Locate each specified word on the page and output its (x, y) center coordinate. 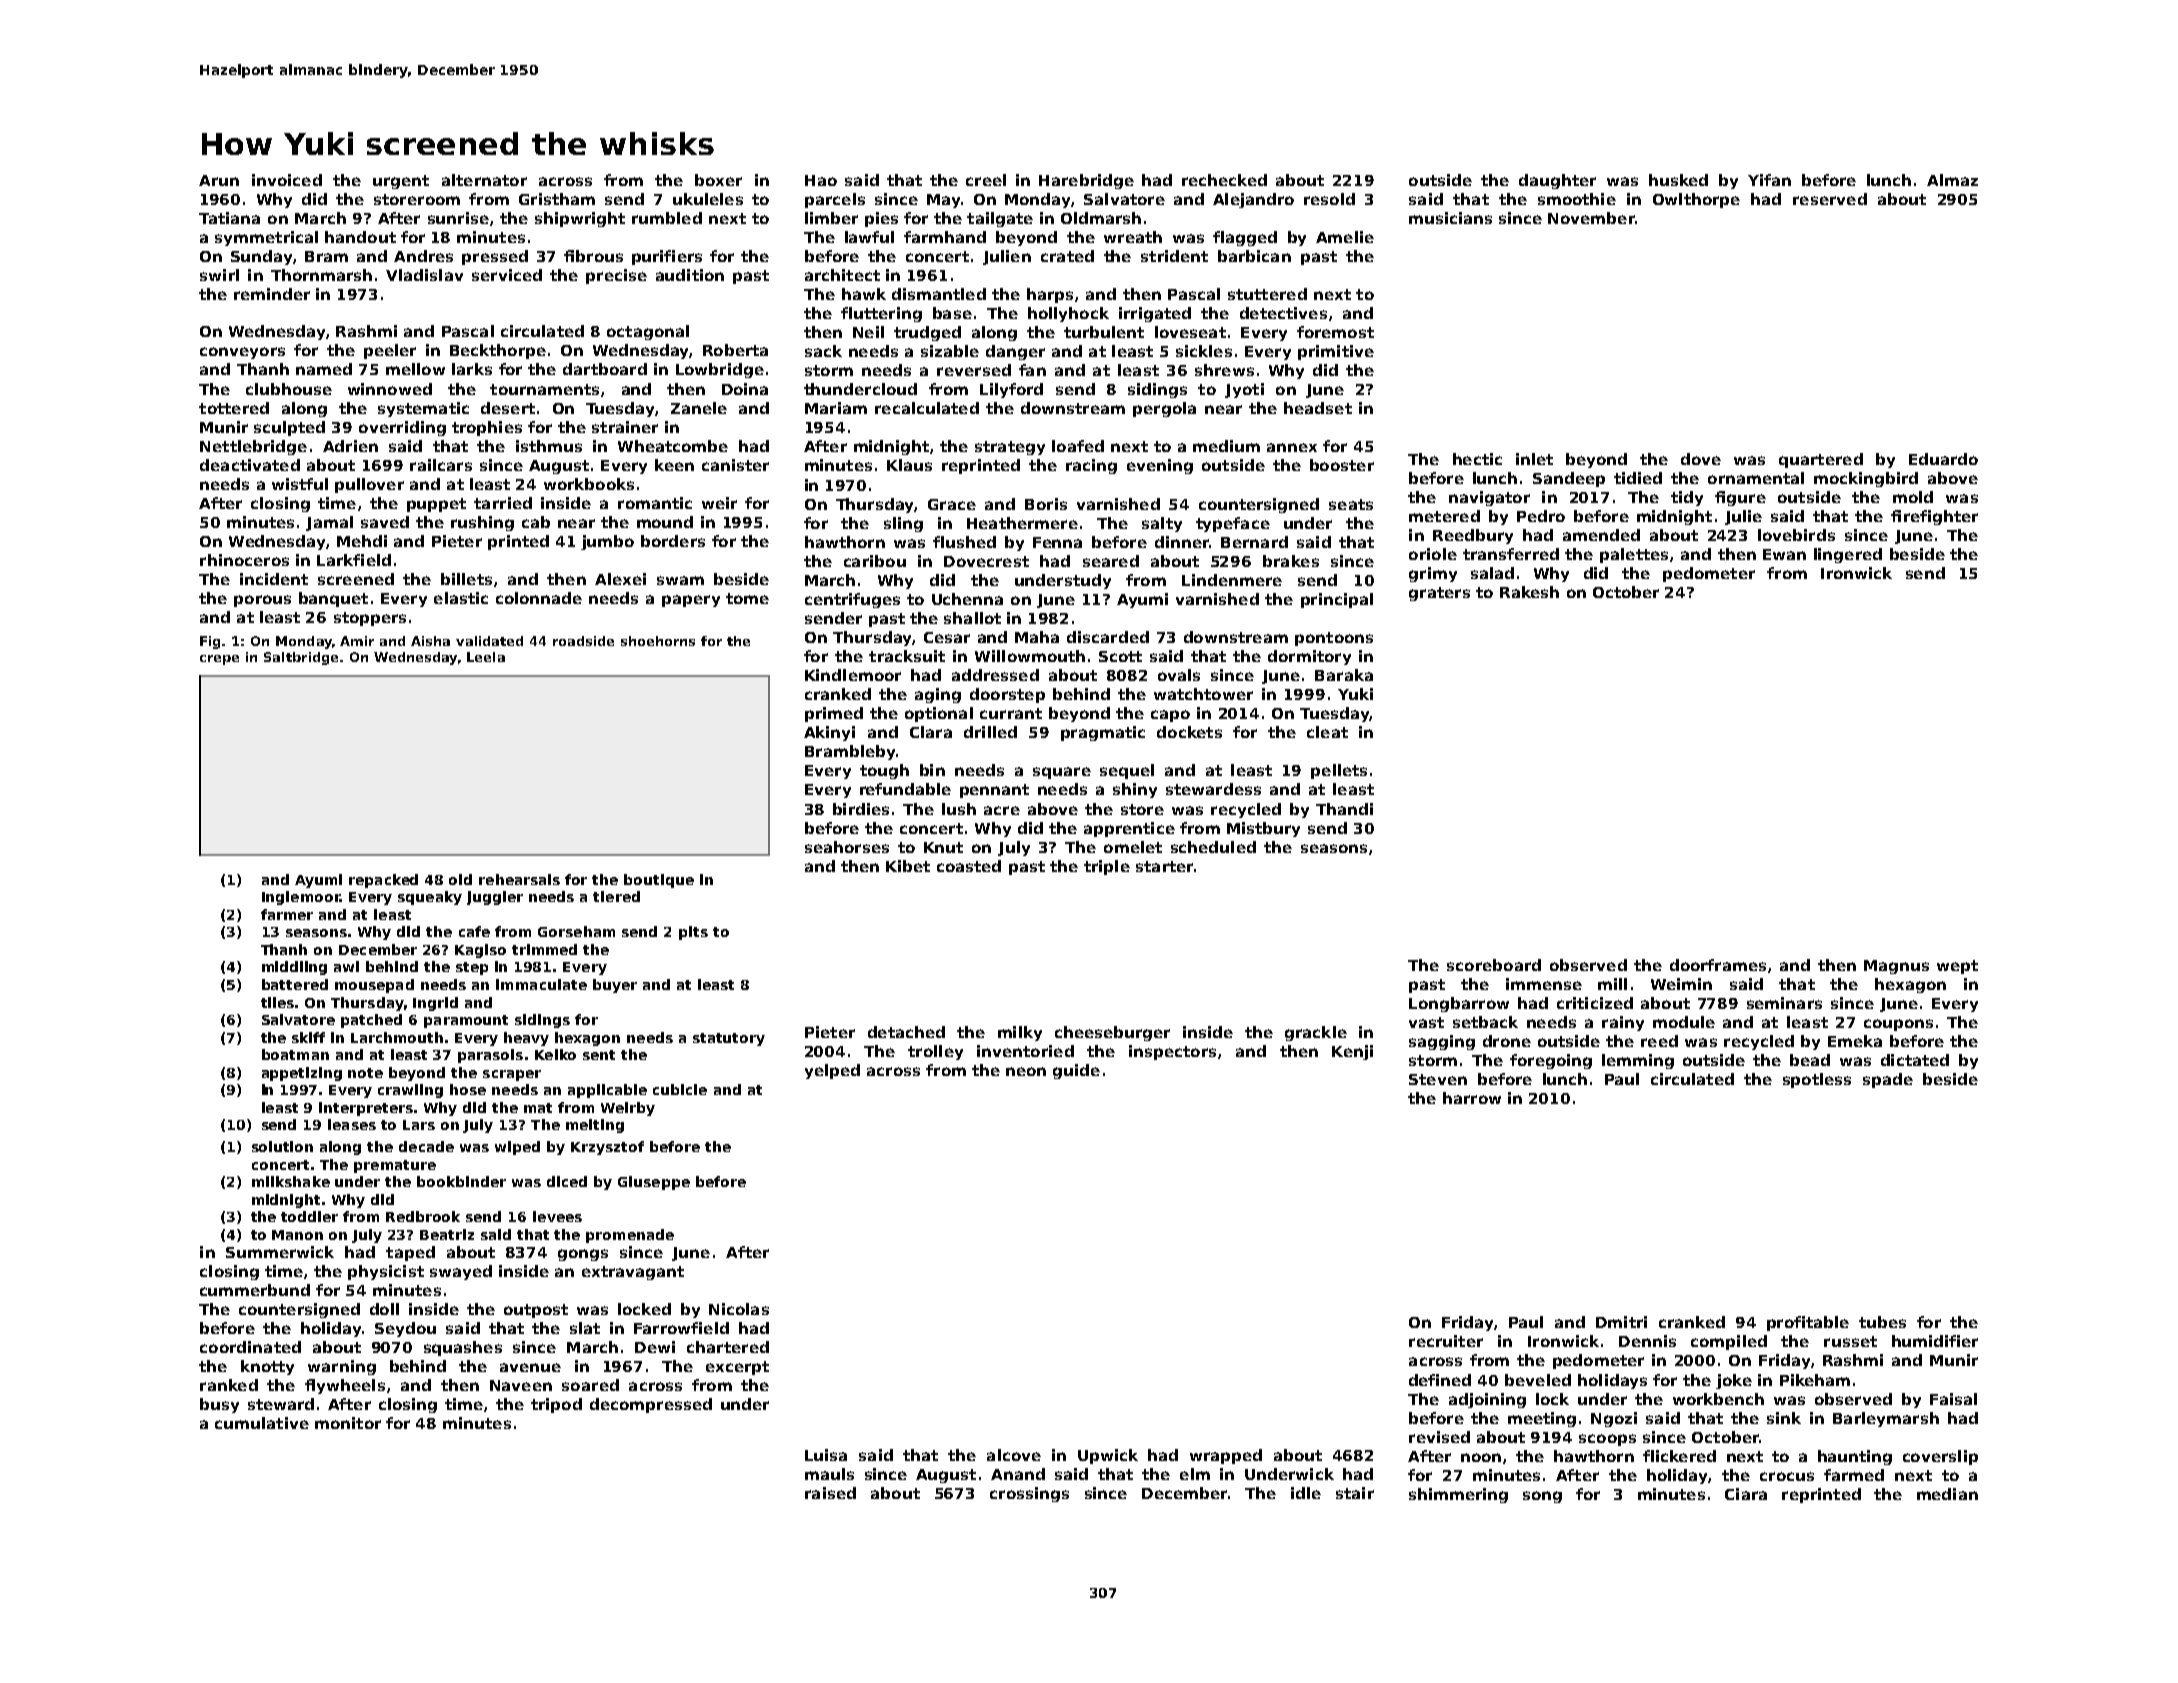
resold (1329, 199)
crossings (1029, 1494)
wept (1957, 967)
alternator (484, 180)
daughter (1557, 181)
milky (1020, 1033)
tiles (277, 1002)
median (1947, 1494)
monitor (348, 1423)
